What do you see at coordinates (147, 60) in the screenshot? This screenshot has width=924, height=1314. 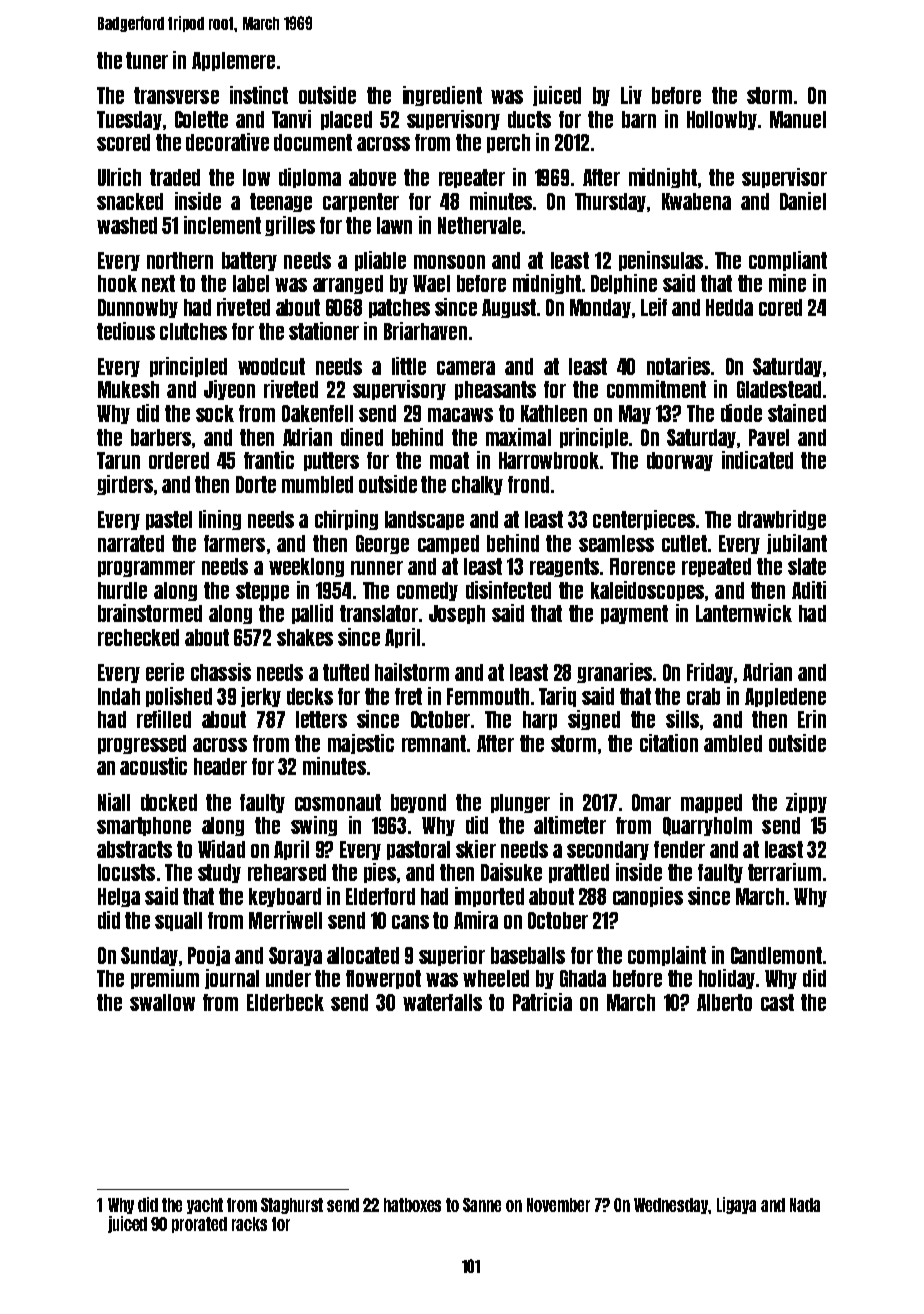 I see `tuner` at bounding box center [147, 60].
